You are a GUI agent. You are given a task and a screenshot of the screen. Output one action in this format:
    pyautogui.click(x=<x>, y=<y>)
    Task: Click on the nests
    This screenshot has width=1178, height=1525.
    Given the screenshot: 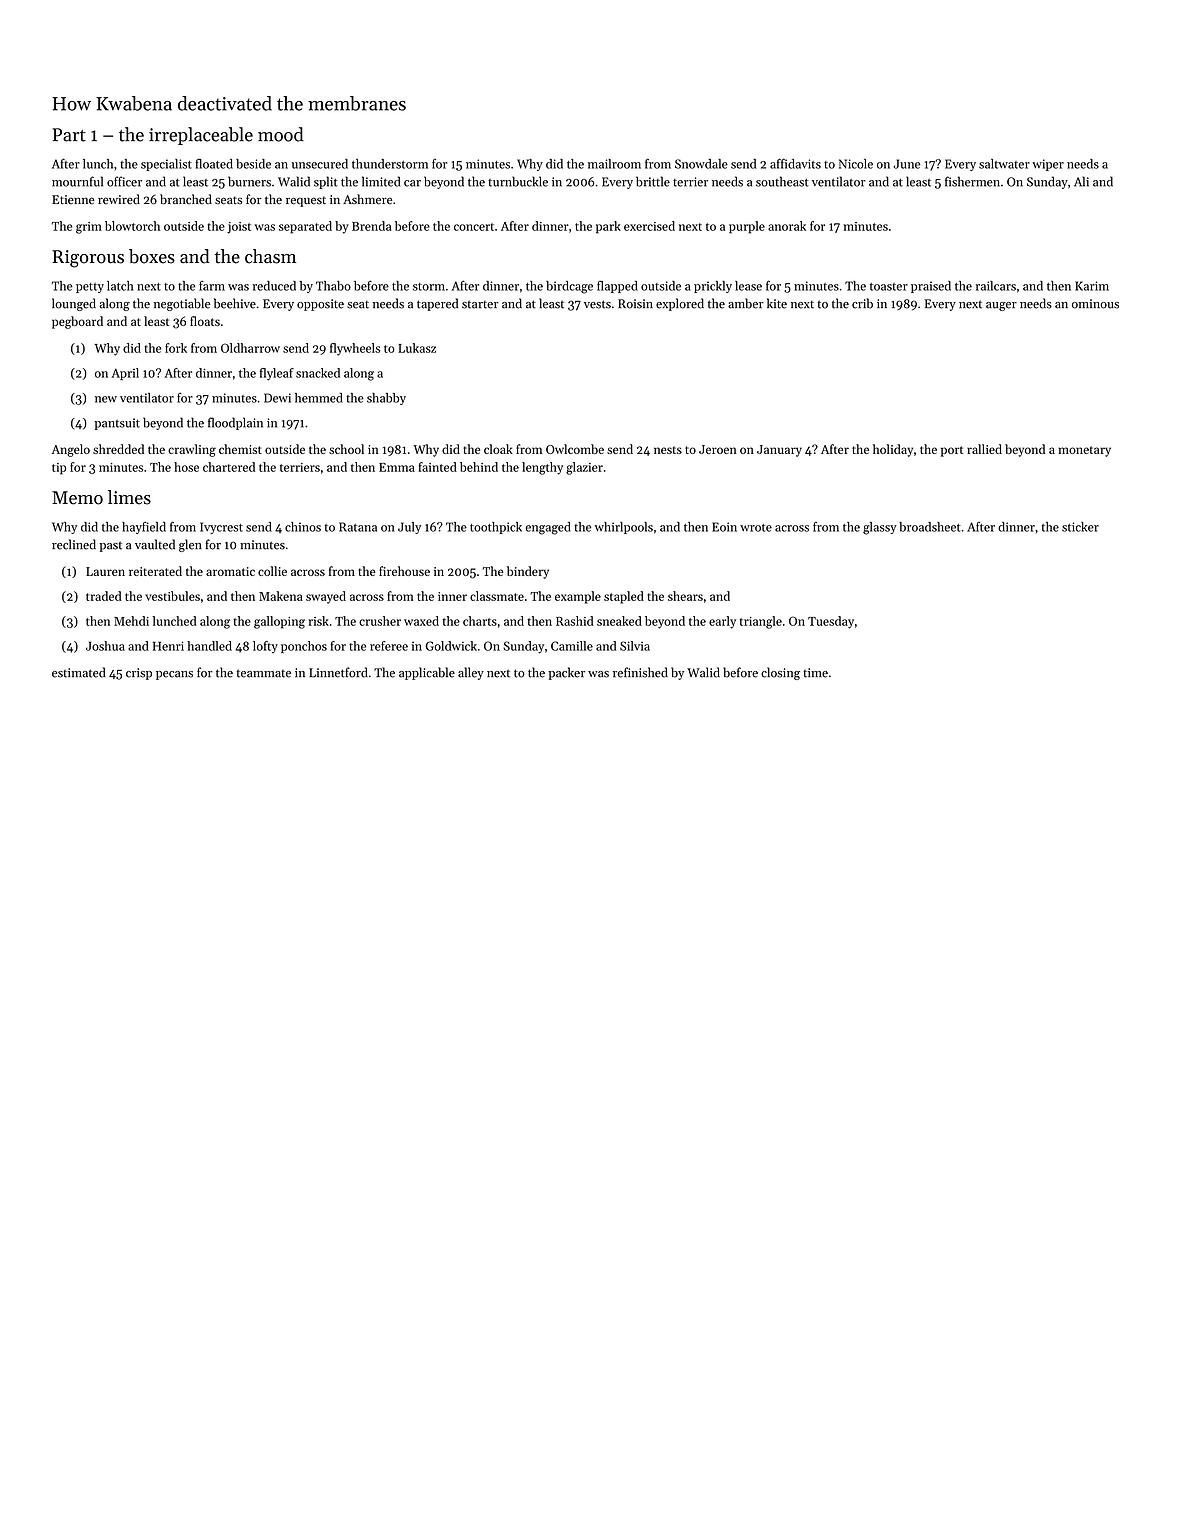 What is the action you would take?
    pyautogui.click(x=668, y=450)
